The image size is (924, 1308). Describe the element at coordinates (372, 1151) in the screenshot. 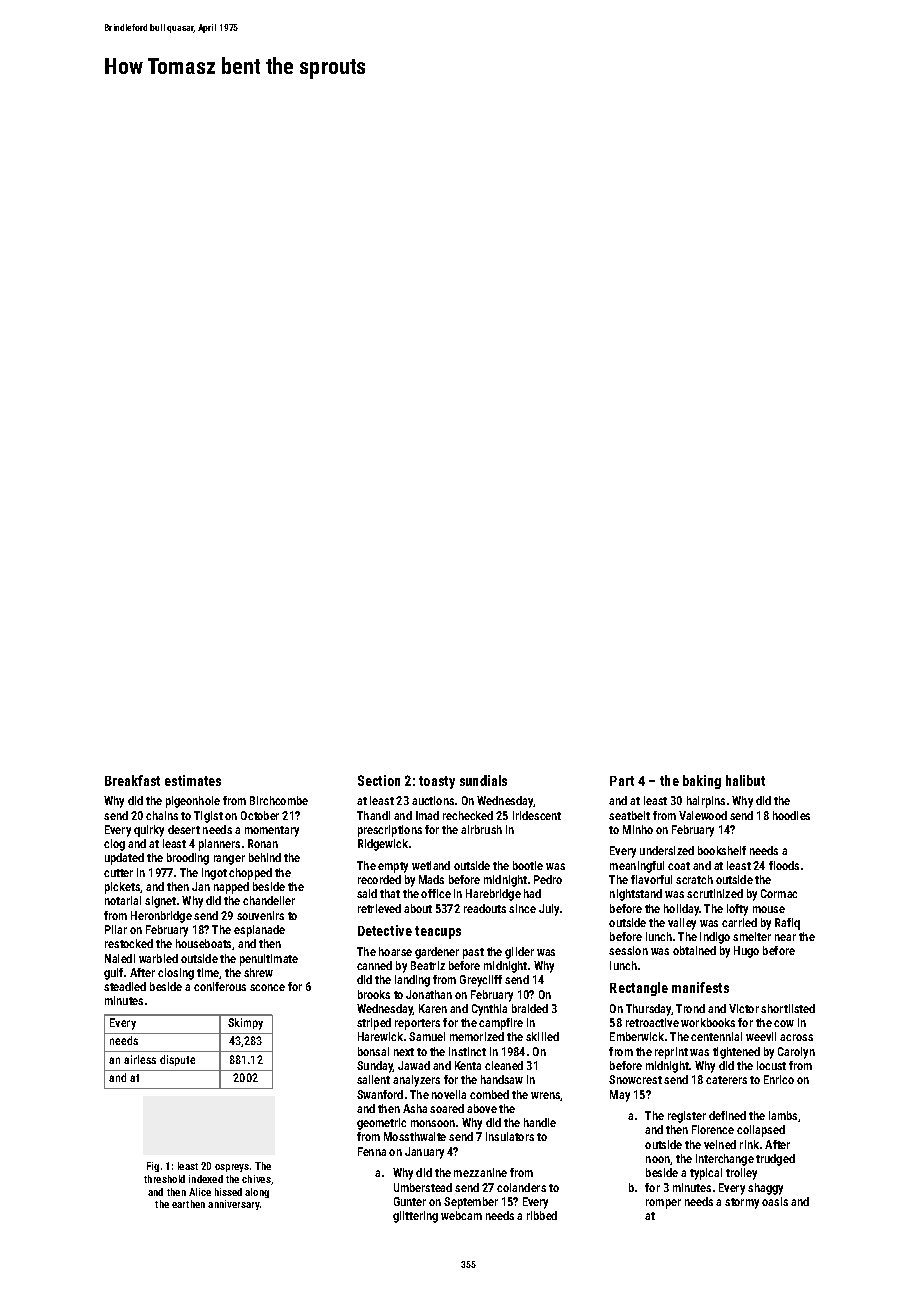

I see `Fenna` at that location.
